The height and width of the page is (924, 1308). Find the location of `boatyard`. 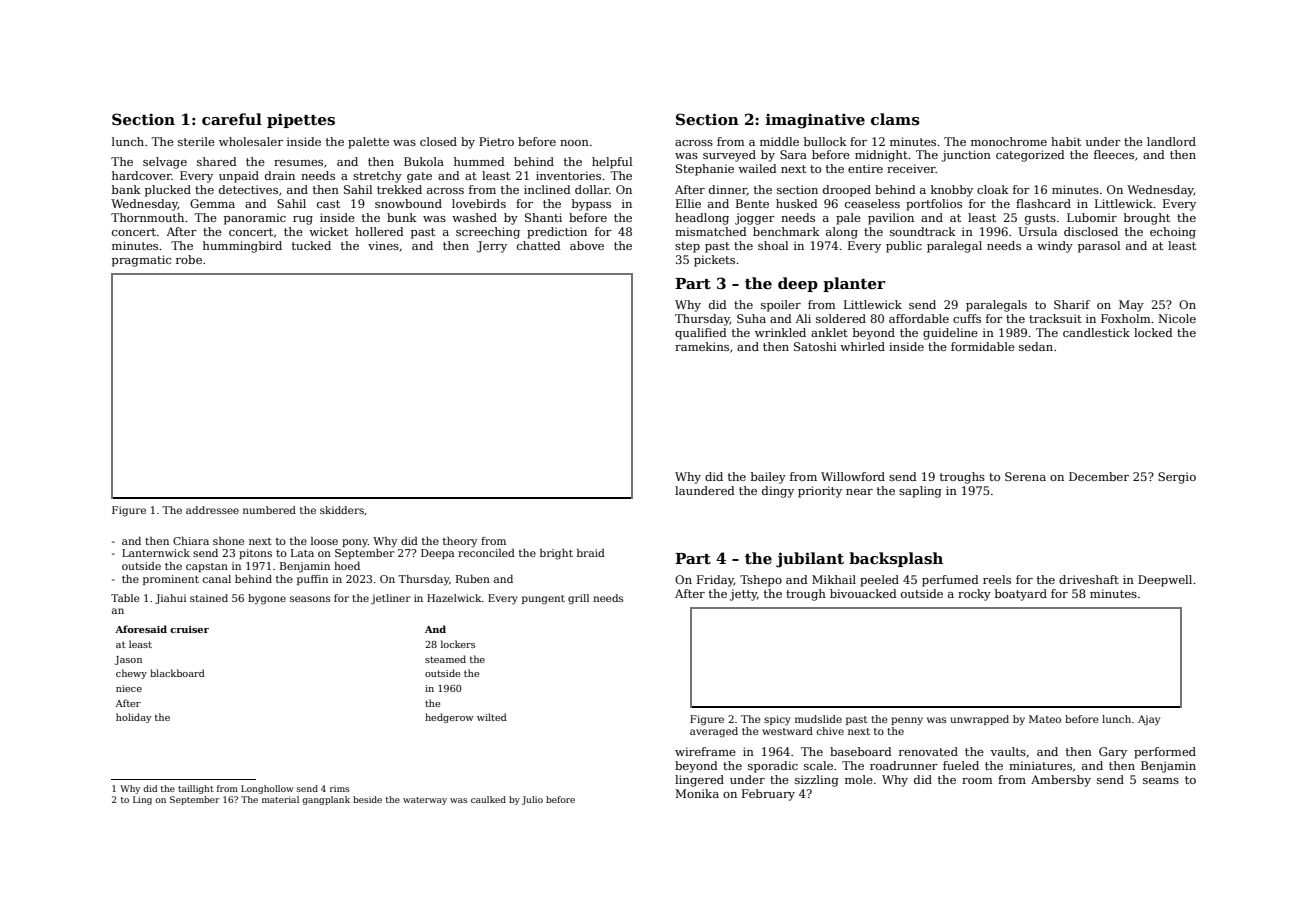

boatyard is located at coordinates (1021, 595).
